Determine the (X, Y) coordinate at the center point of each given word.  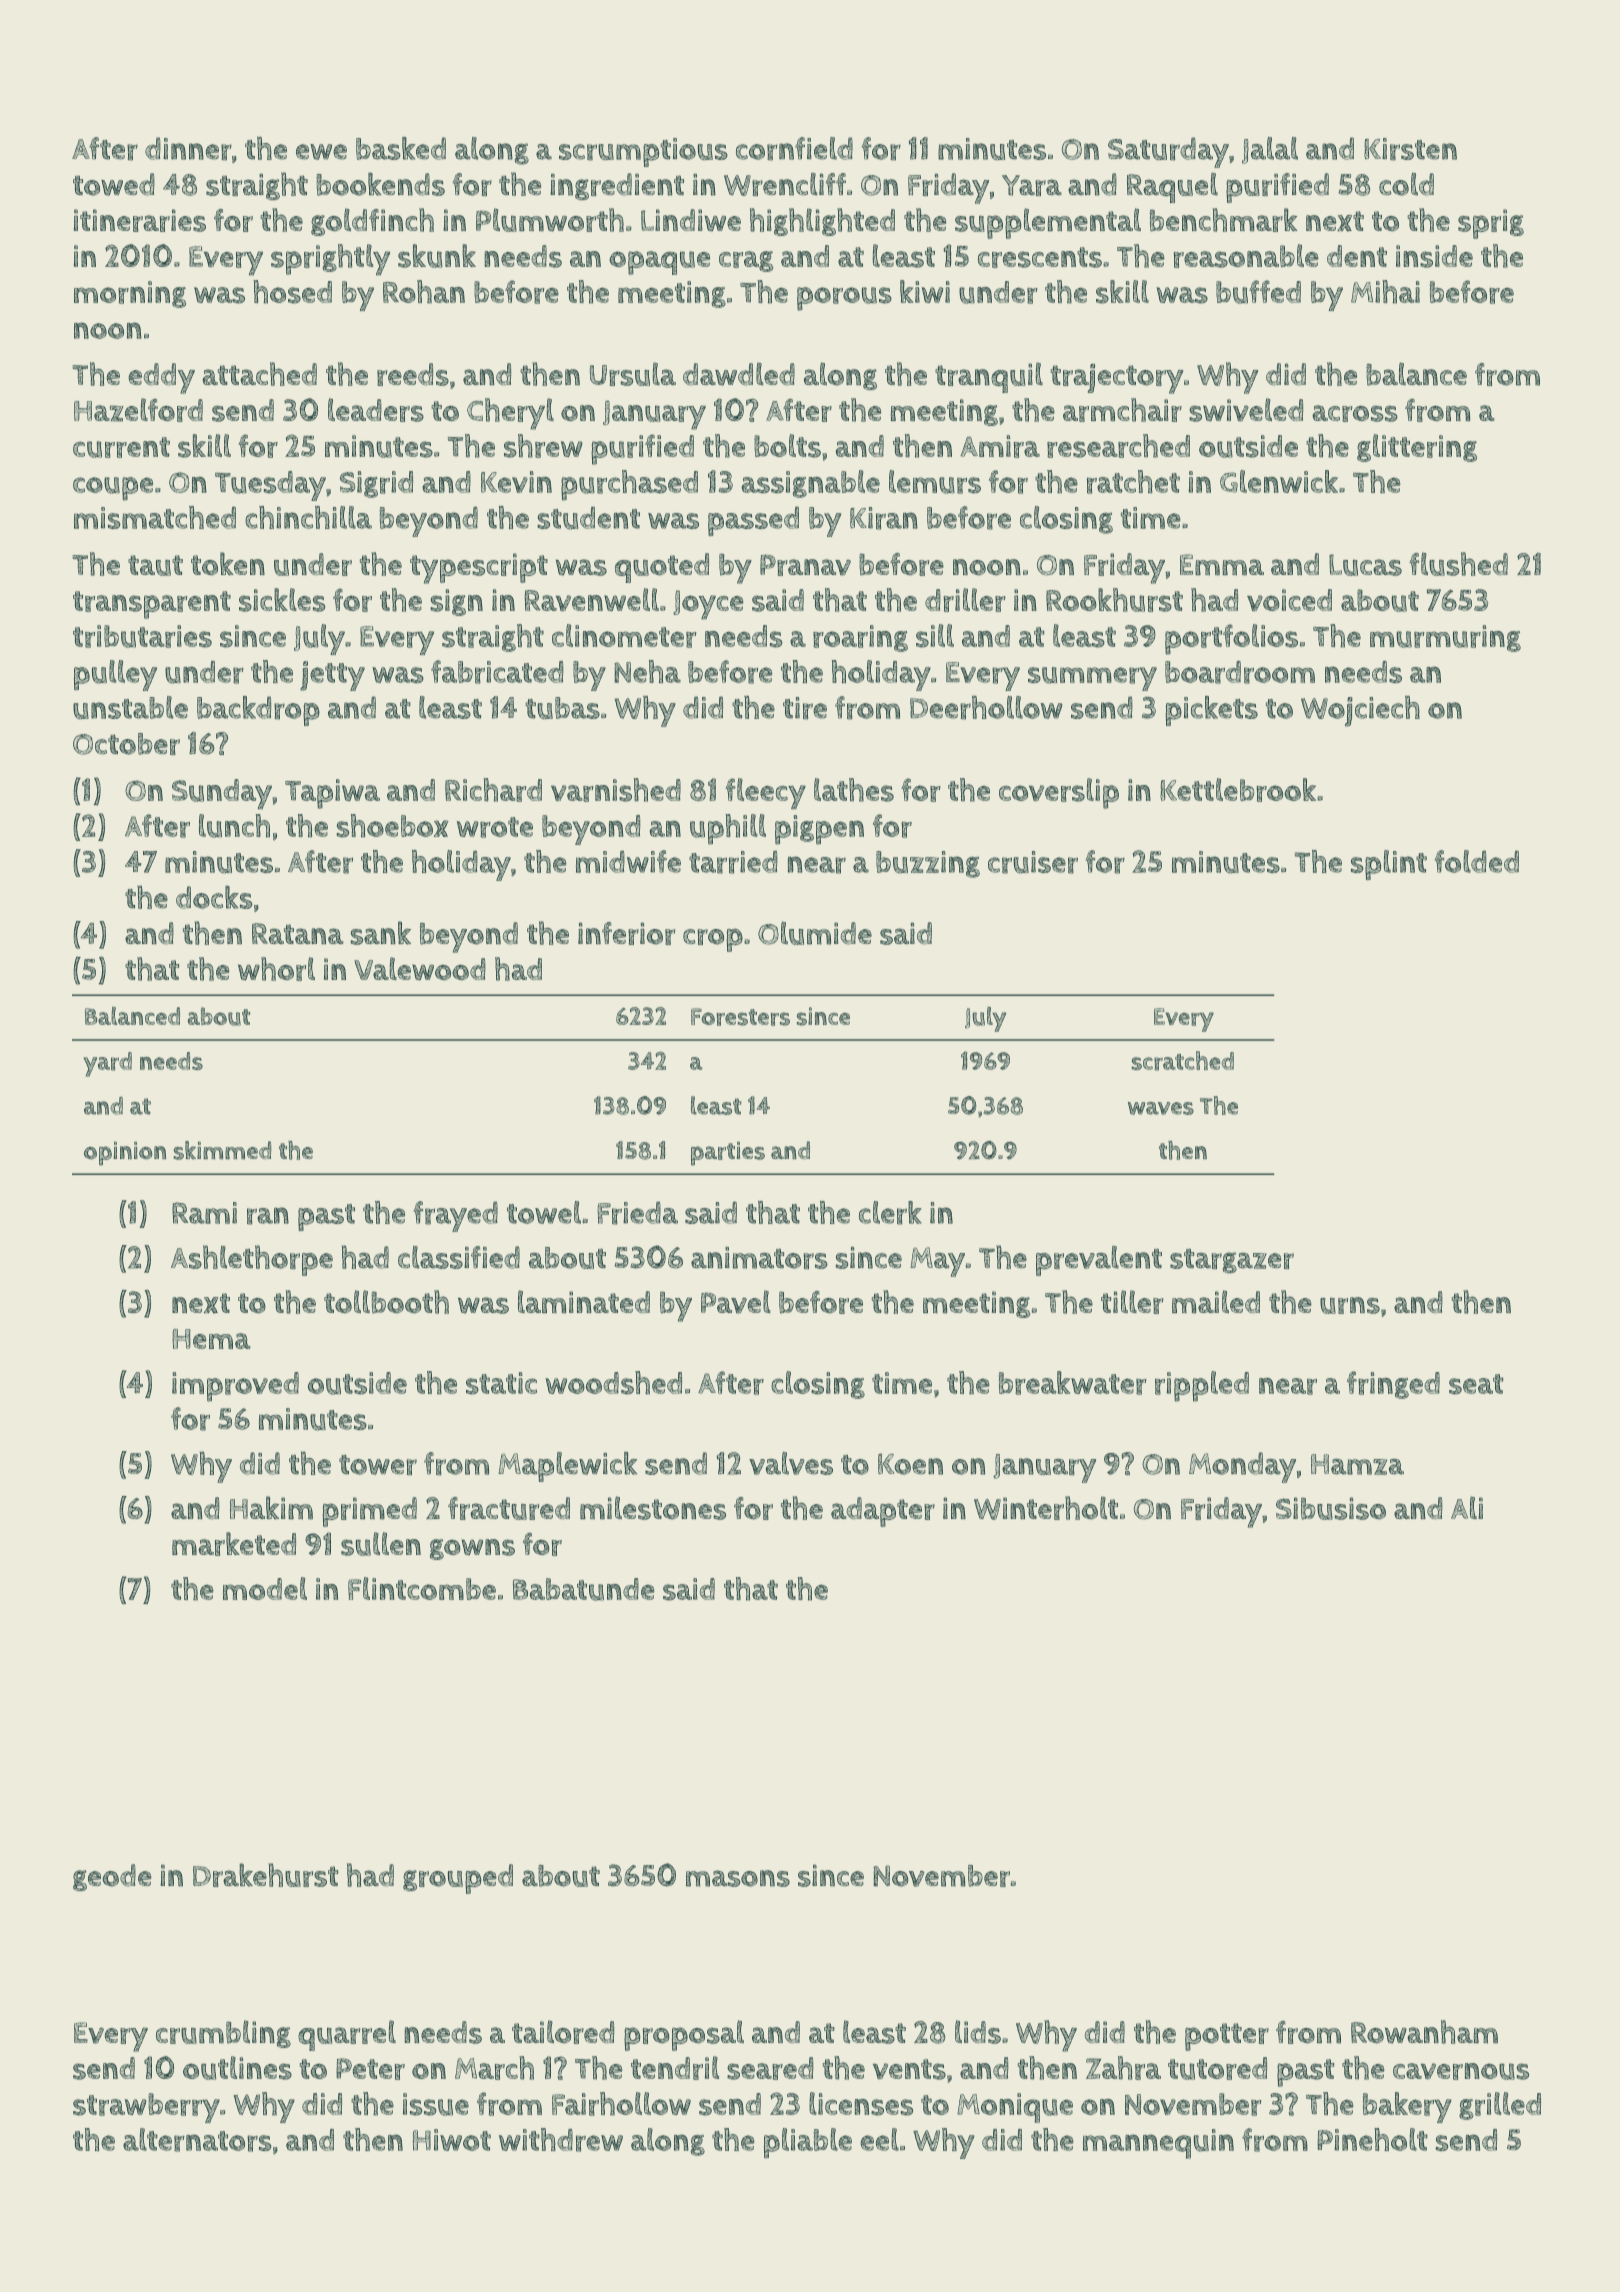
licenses (861, 2104)
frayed (455, 1216)
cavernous (1461, 2071)
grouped (458, 1879)
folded (1477, 861)
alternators (197, 2140)
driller (965, 600)
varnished (616, 790)
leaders (376, 410)
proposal (684, 2035)
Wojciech (1360, 711)
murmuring (1445, 638)
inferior (626, 933)
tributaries (142, 636)
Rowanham (1424, 2032)
